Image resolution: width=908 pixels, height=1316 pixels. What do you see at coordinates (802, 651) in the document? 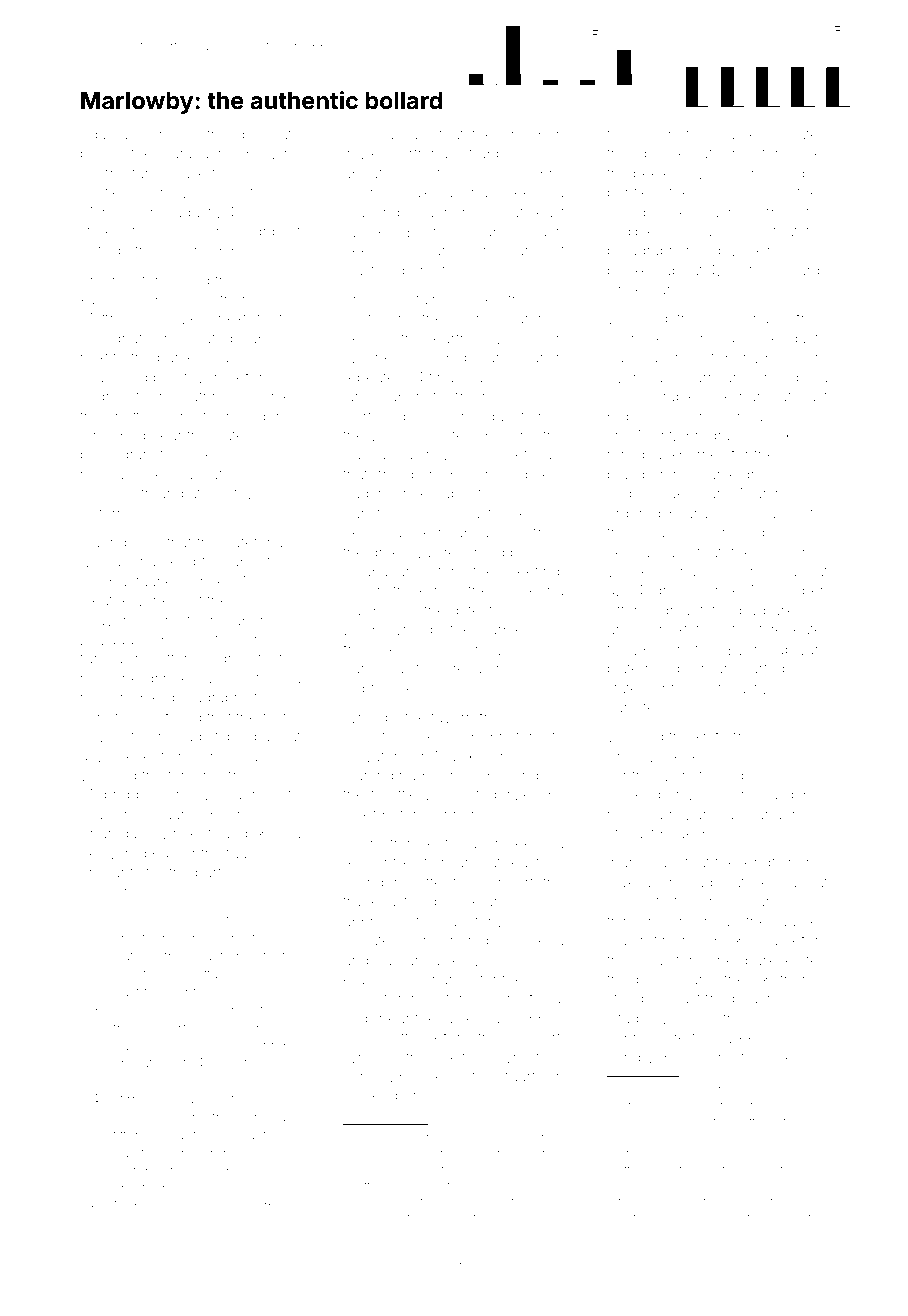
I see `upward` at bounding box center [802, 651].
